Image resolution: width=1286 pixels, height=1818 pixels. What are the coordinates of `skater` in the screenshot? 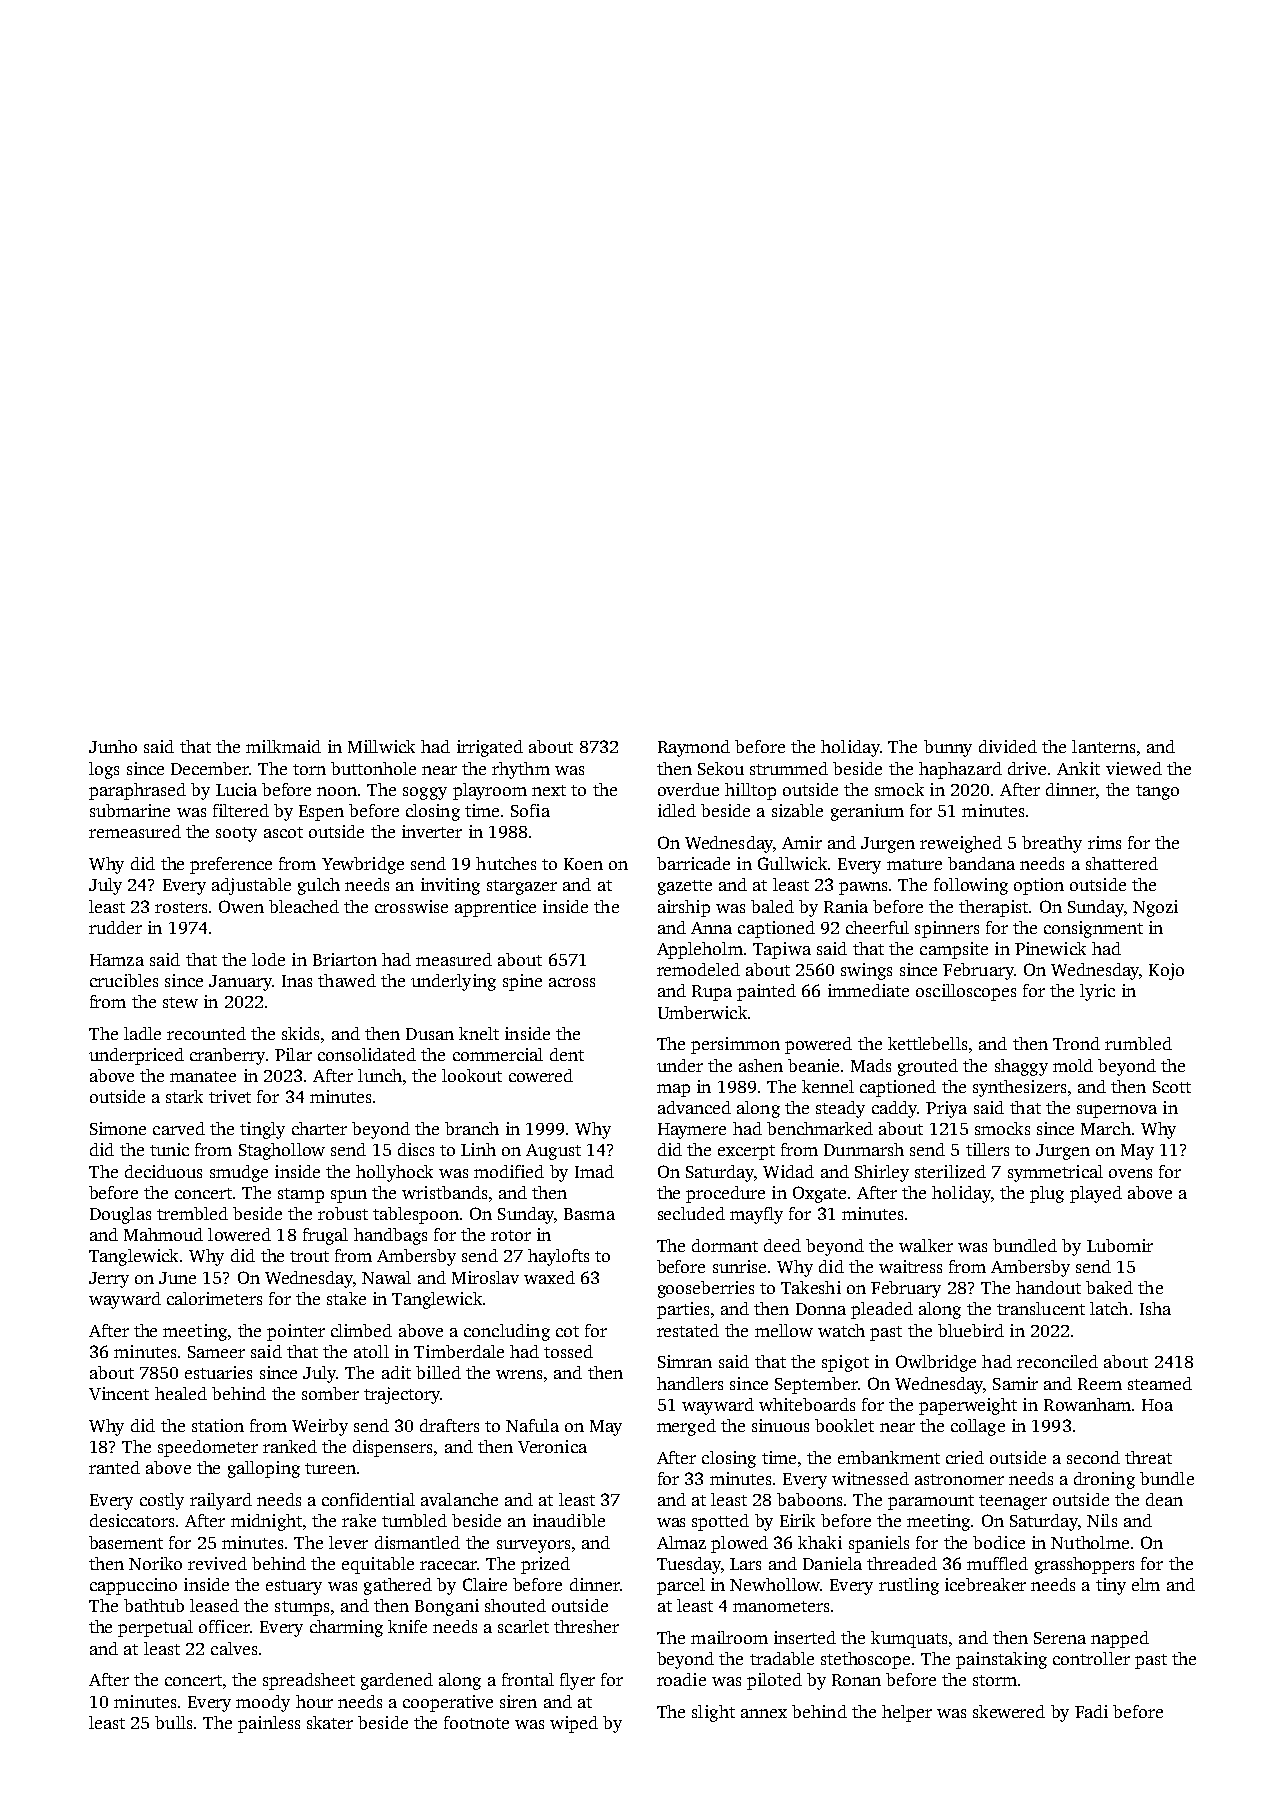 It's located at (330, 1722).
